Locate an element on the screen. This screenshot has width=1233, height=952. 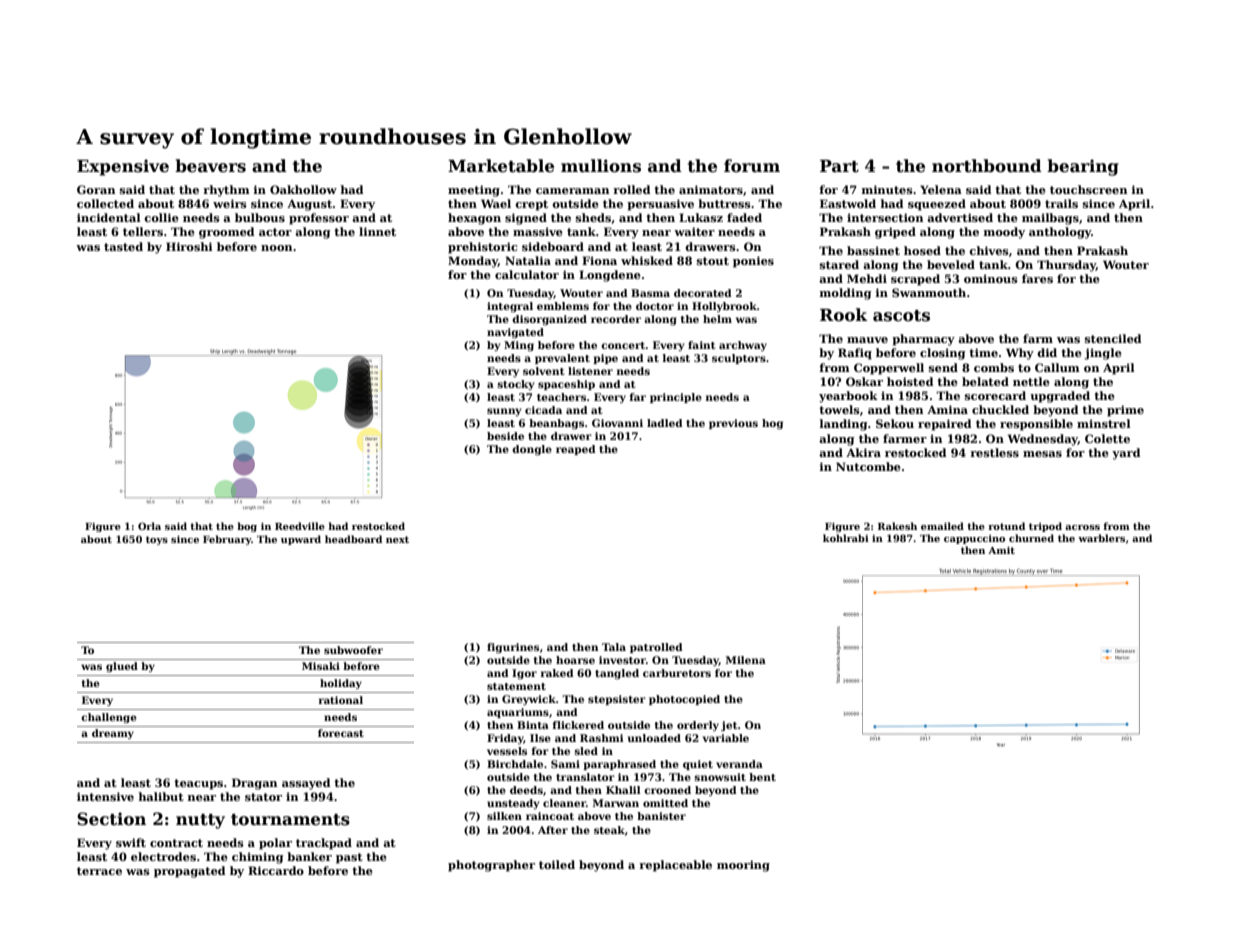
sunny is located at coordinates (504, 412).
